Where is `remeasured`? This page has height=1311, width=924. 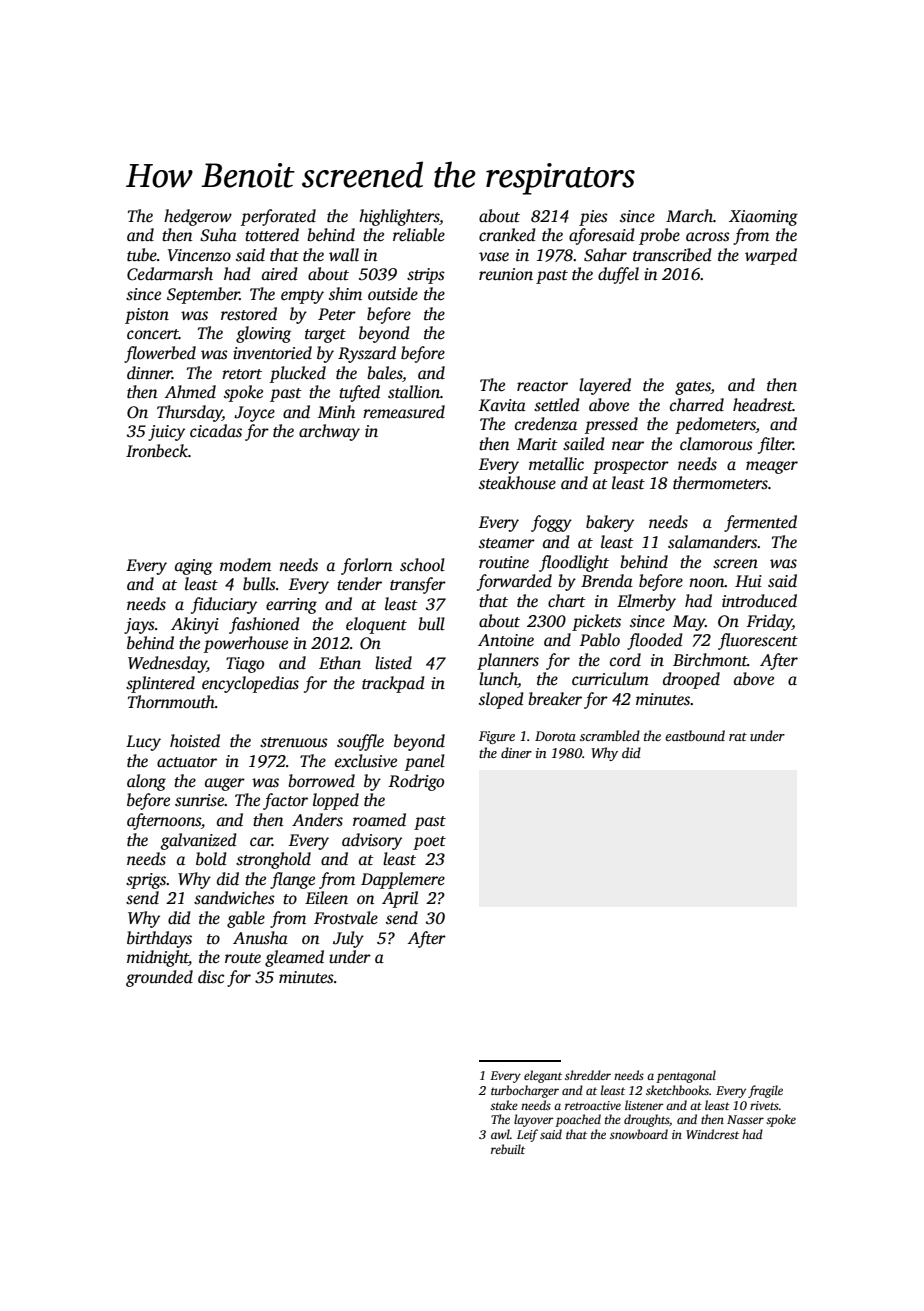
remeasured is located at coordinates (404, 412).
